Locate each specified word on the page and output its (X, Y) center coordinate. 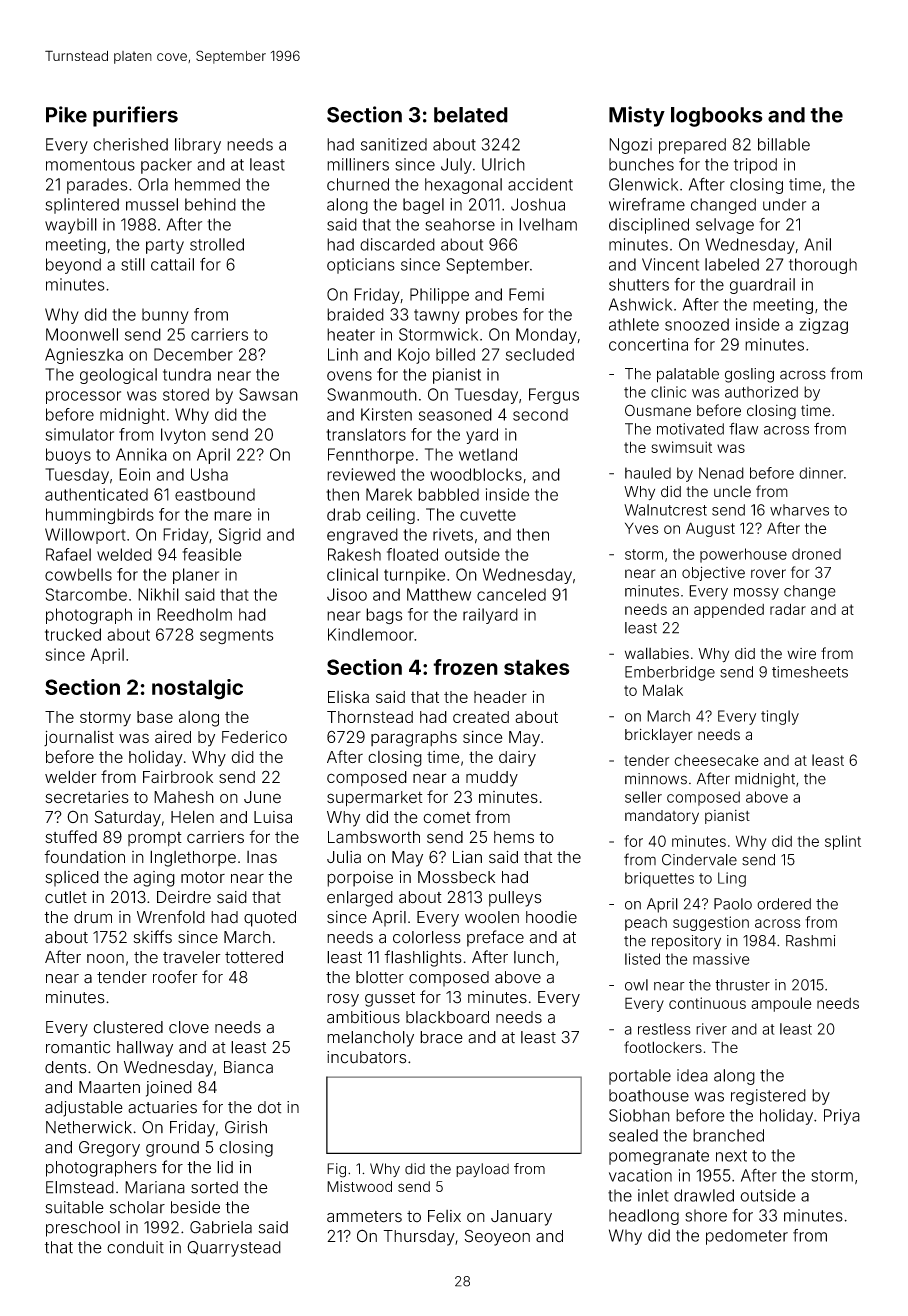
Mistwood (359, 1186)
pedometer (747, 1237)
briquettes (659, 879)
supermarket (375, 799)
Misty (637, 116)
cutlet (66, 897)
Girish (246, 1127)
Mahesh (184, 797)
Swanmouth (372, 394)
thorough (823, 266)
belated (471, 115)
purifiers (135, 116)
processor (83, 397)
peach (646, 924)
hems (514, 837)
